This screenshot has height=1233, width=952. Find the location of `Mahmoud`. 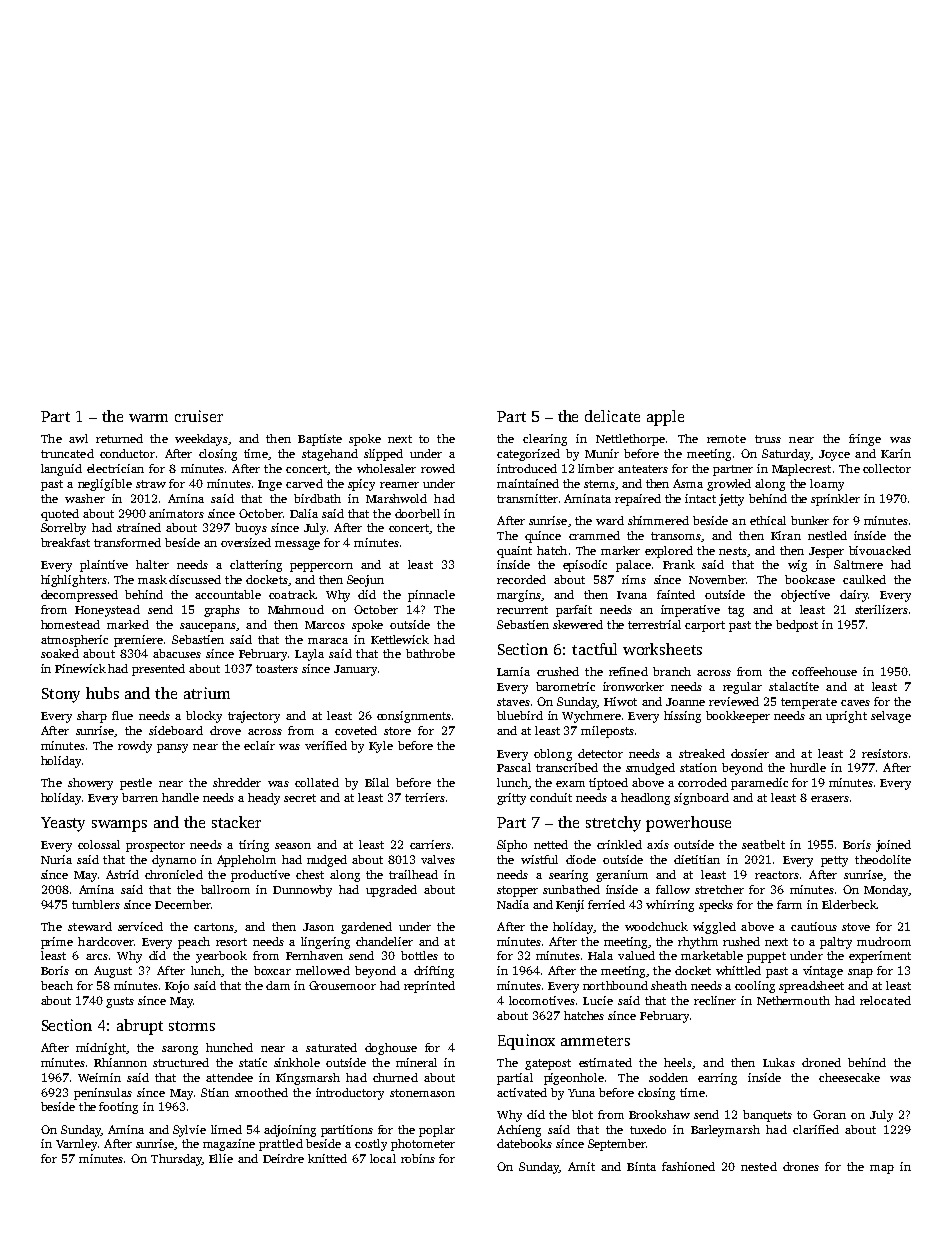

Mahmoud is located at coordinates (296, 609).
